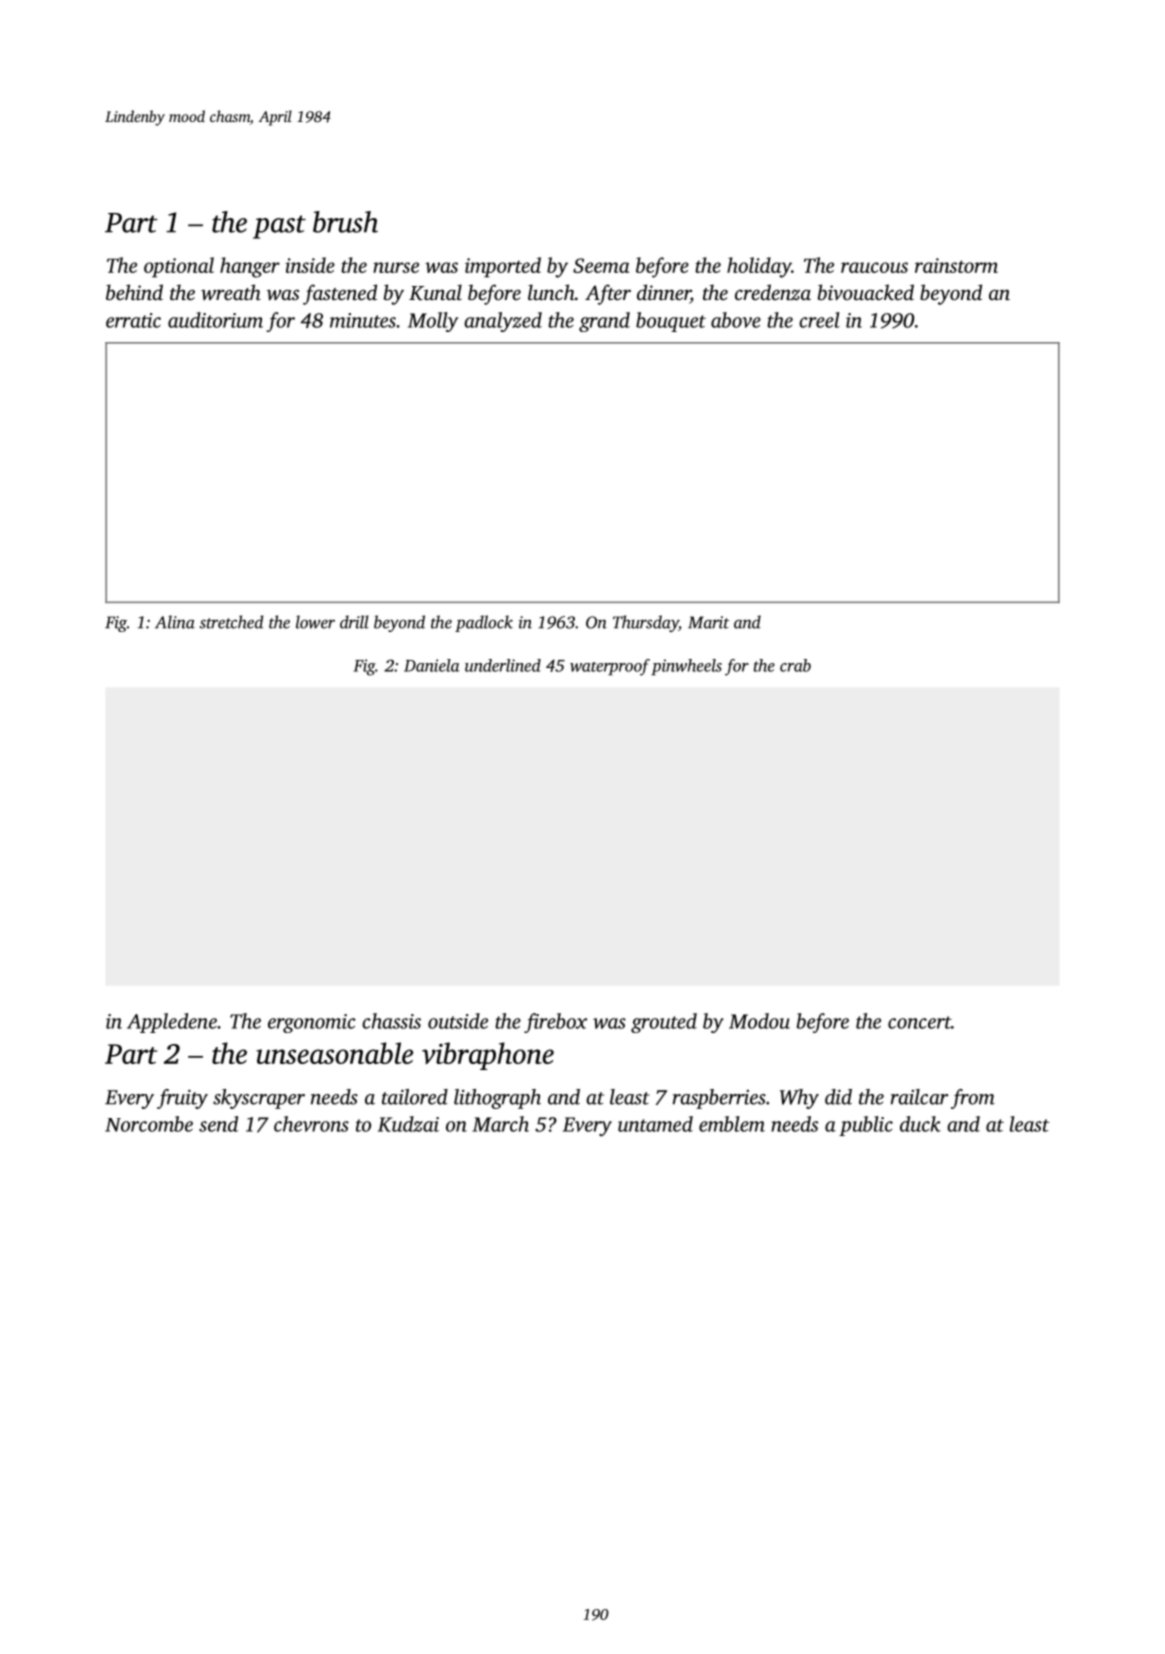 Image resolution: width=1165 pixels, height=1654 pixels. I want to click on Seema, so click(601, 265).
